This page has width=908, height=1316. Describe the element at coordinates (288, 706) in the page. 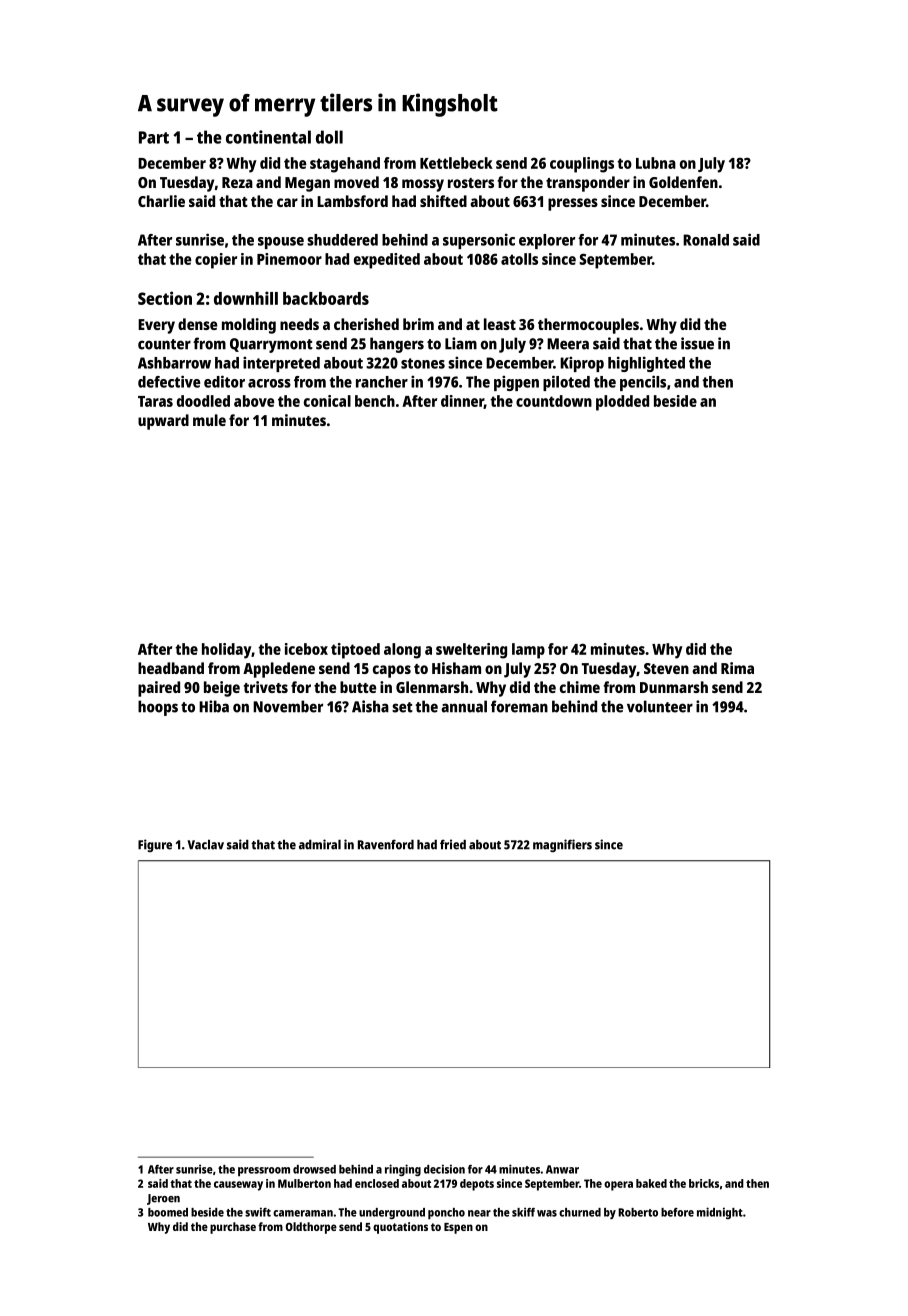

I see `November` at that location.
